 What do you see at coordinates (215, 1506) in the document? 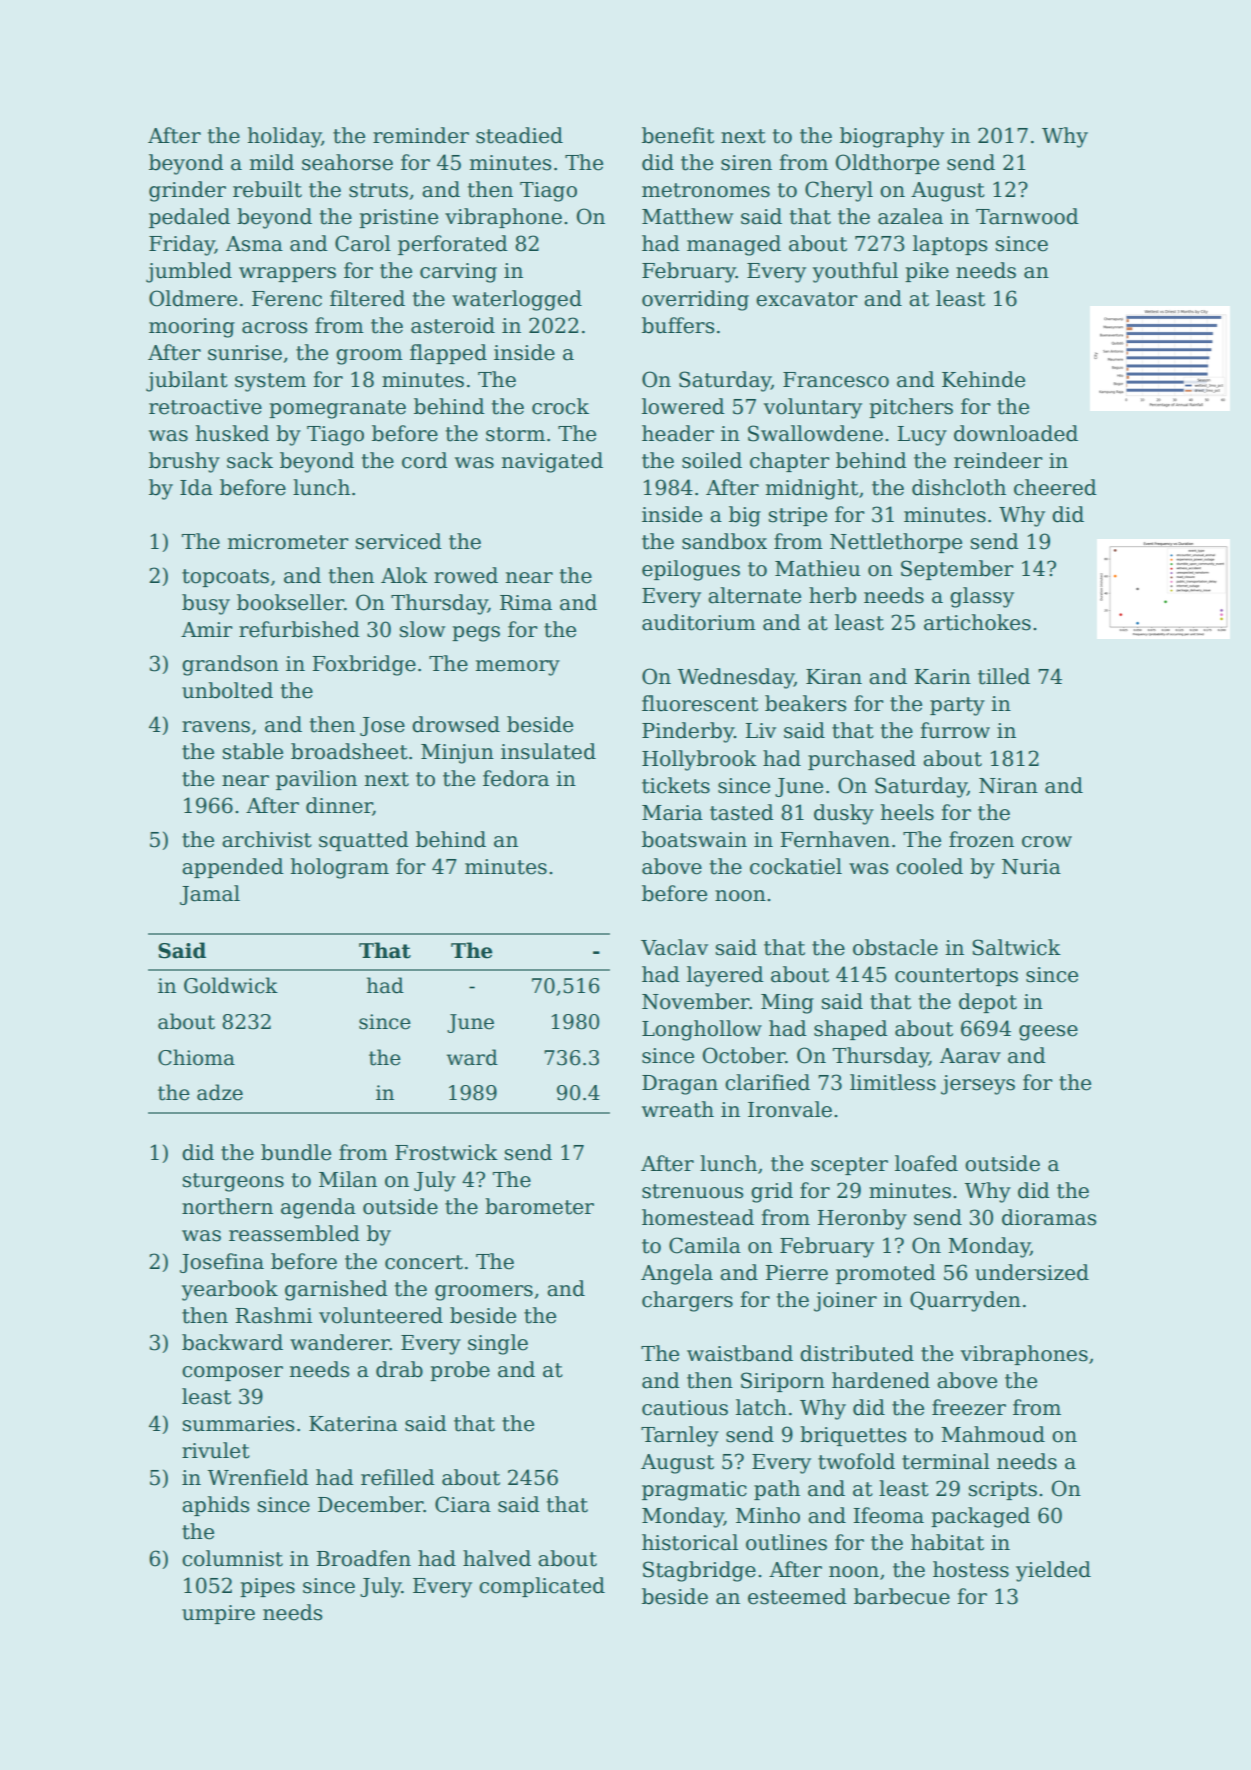
I see `aphids` at bounding box center [215, 1506].
